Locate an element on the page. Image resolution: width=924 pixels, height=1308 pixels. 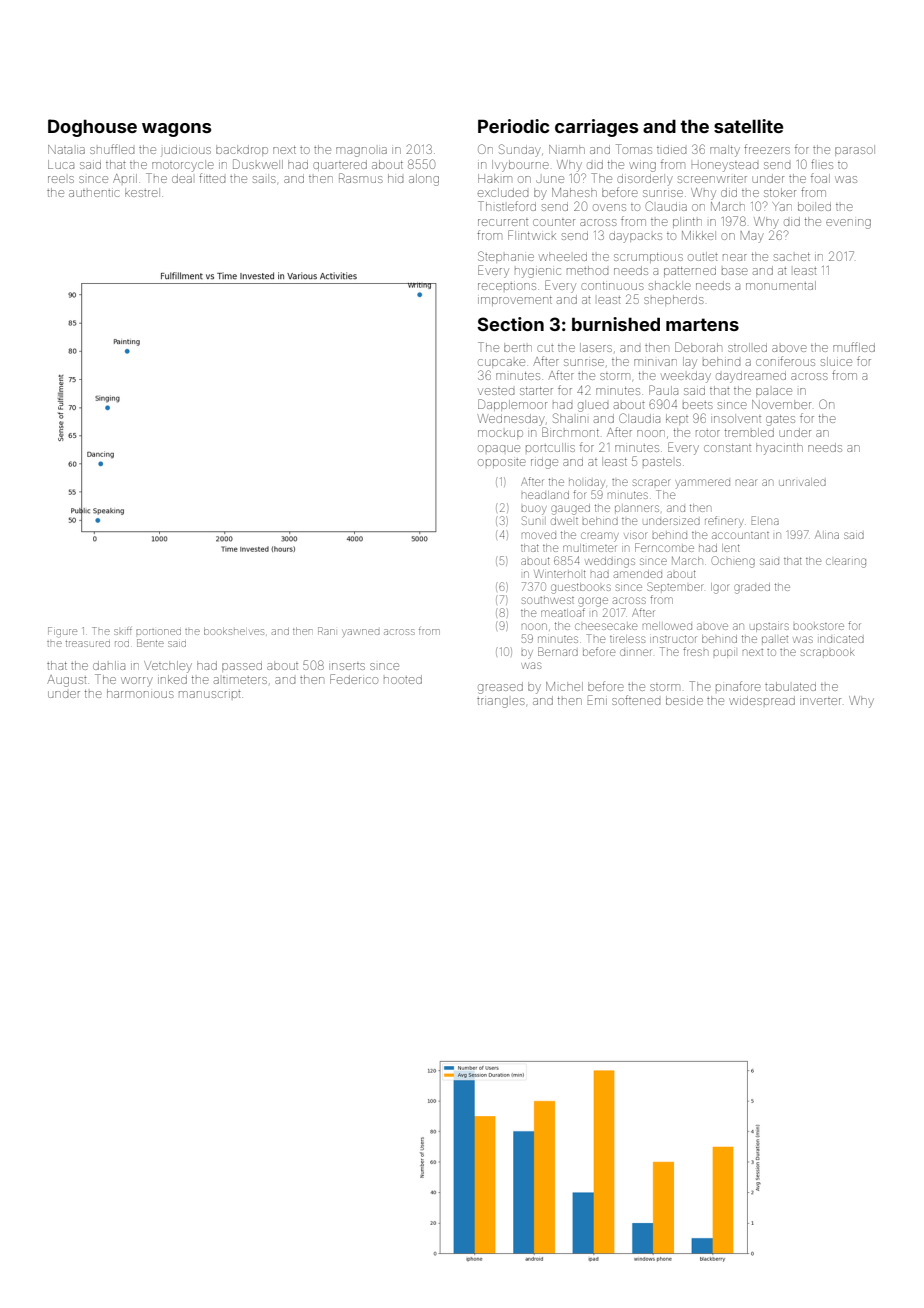
Flintwick is located at coordinates (532, 235).
